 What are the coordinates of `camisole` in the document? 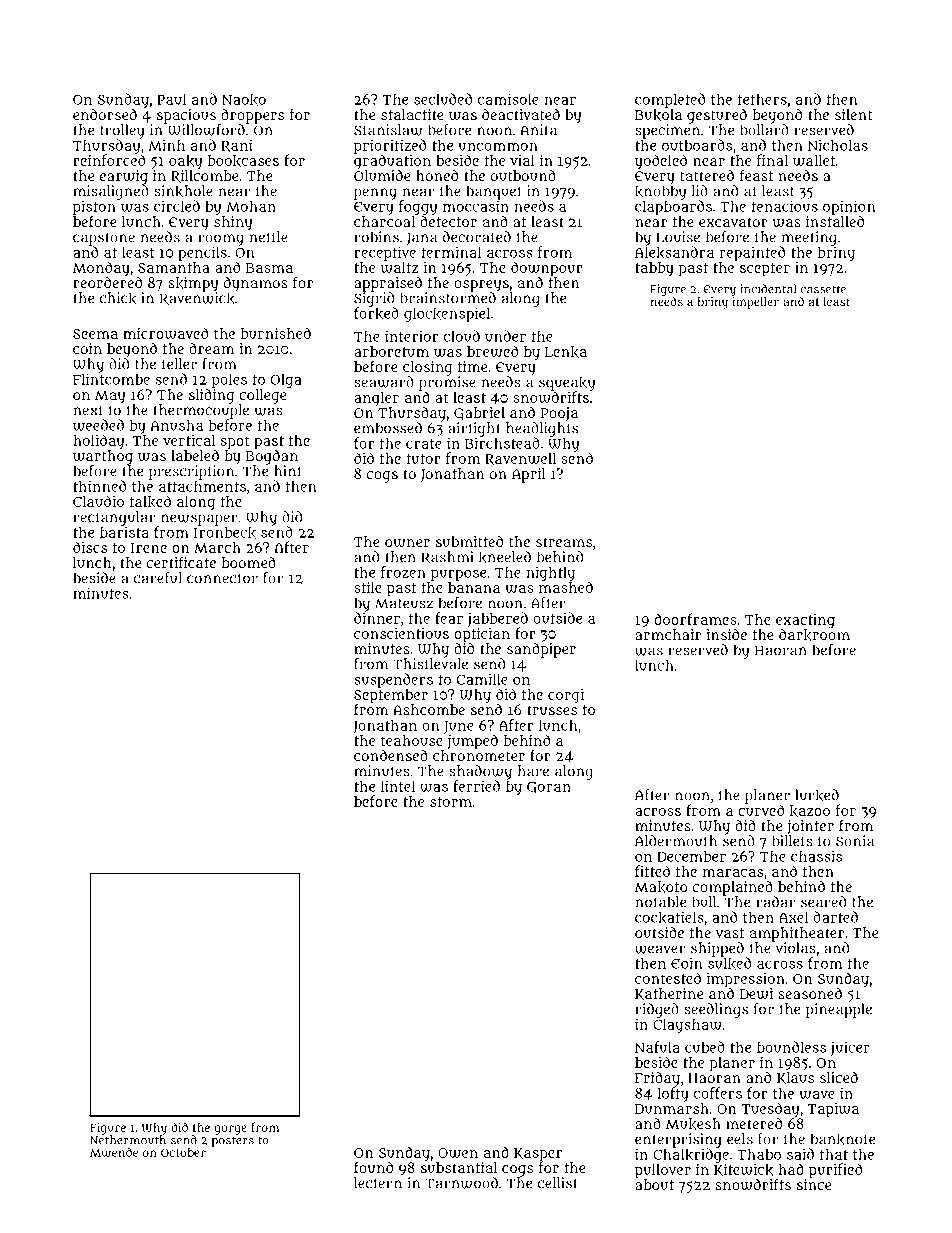 It's located at (508, 99).
